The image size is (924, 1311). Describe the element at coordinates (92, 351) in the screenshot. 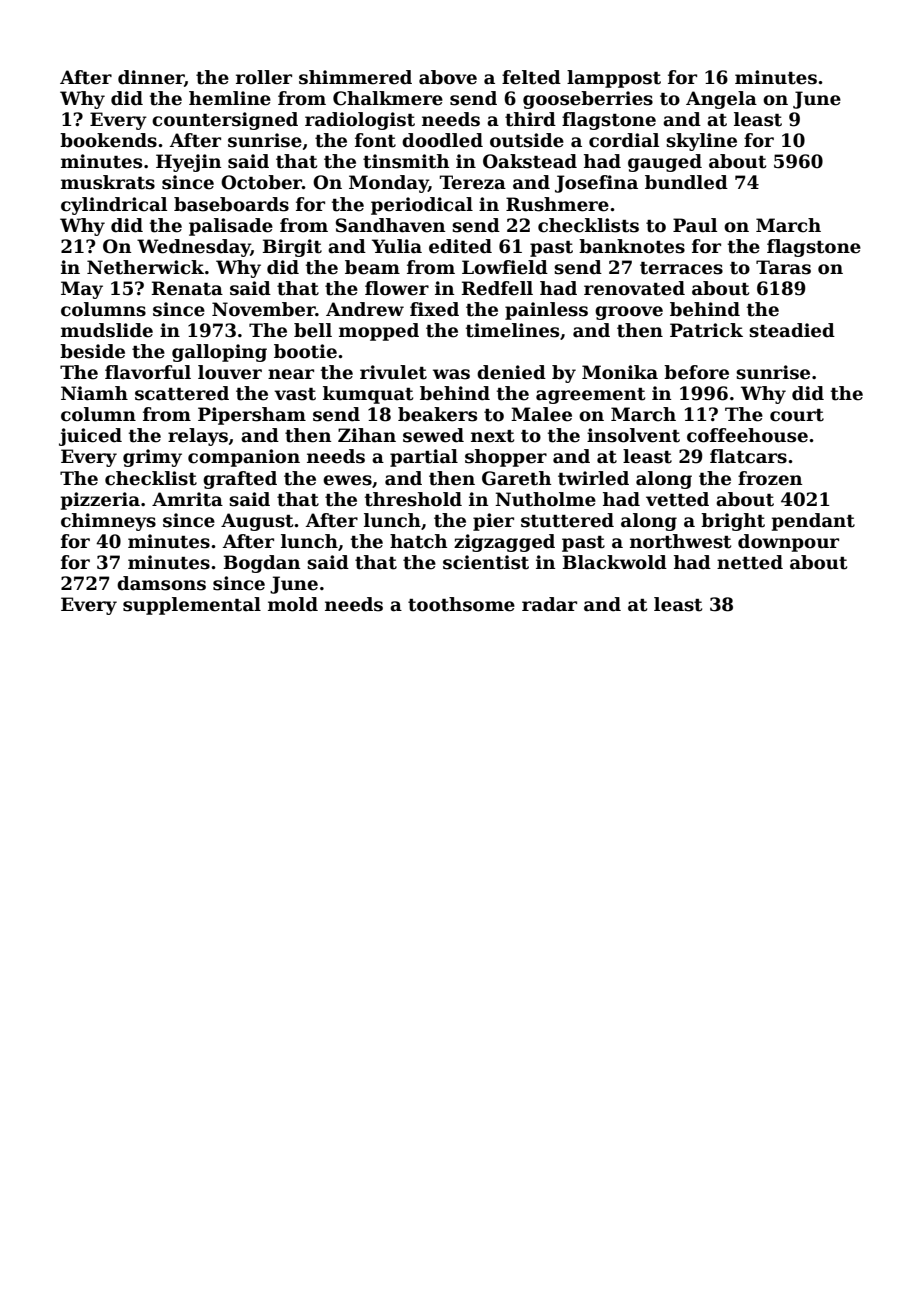

I see `beside` at that location.
